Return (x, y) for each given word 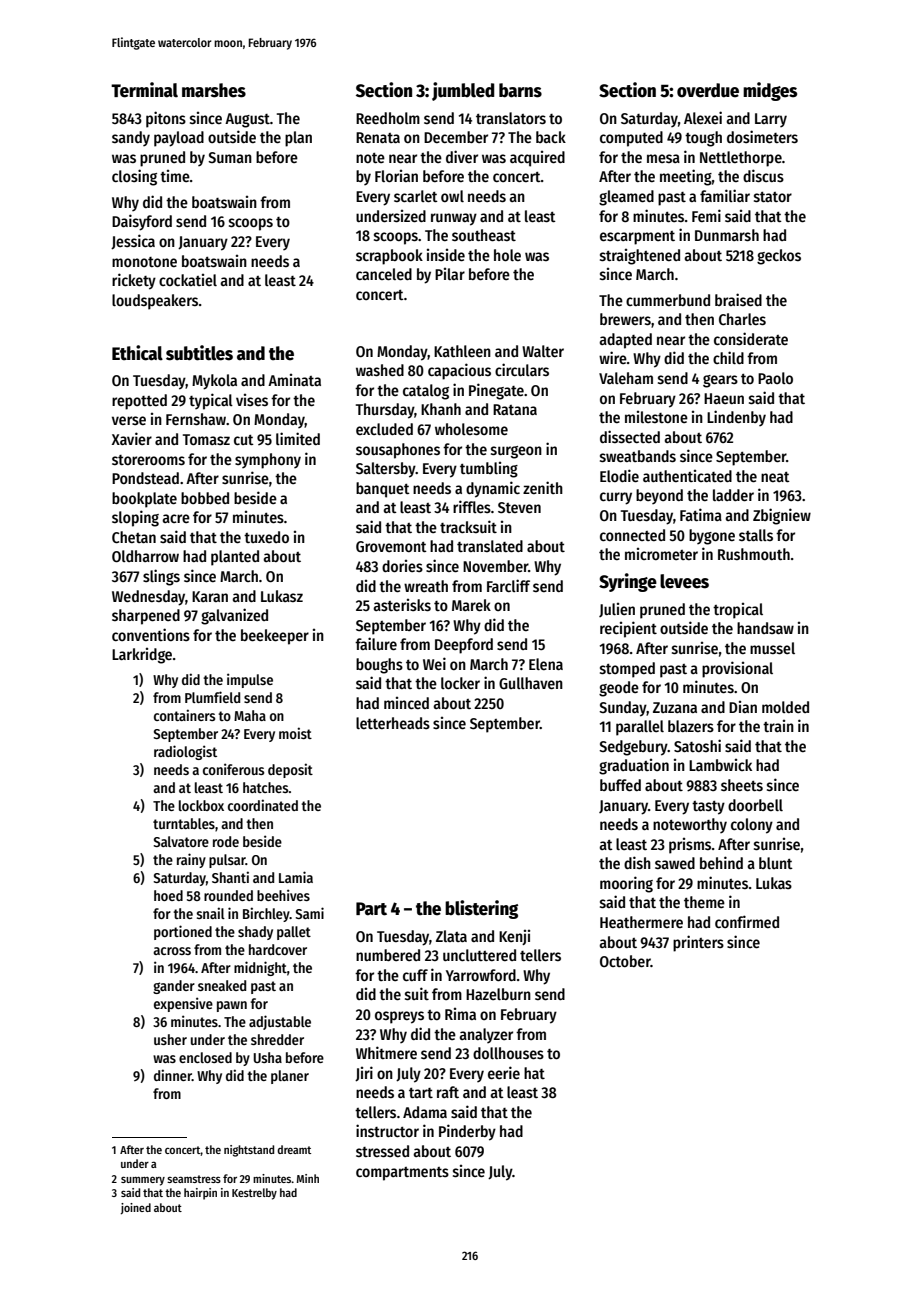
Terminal (144, 90)
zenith (543, 487)
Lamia (296, 877)
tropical (738, 611)
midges (770, 91)
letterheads (393, 723)
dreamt (294, 1149)
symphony (268, 461)
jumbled (463, 91)
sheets (742, 785)
